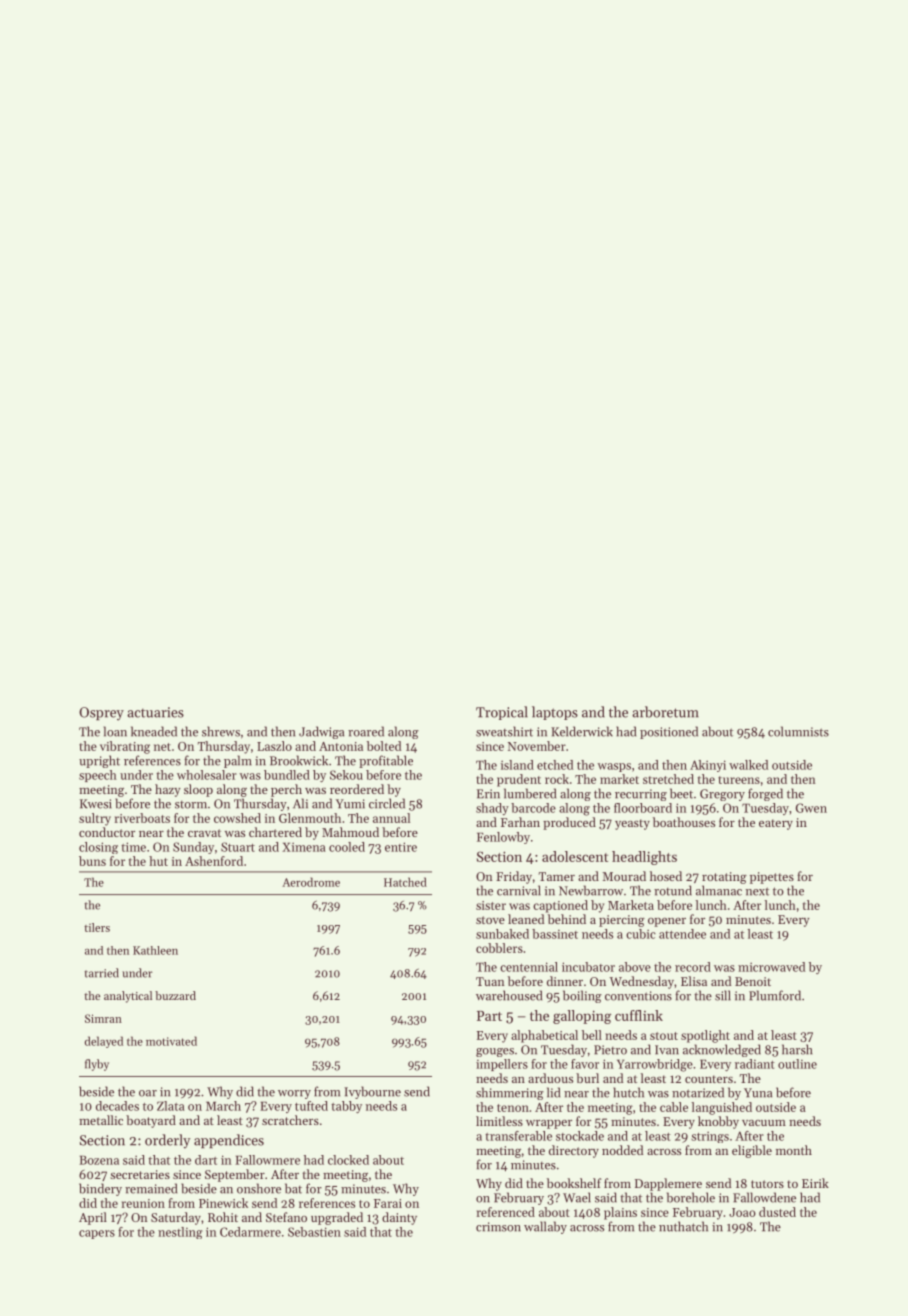  I want to click on conventions, so click(638, 996).
